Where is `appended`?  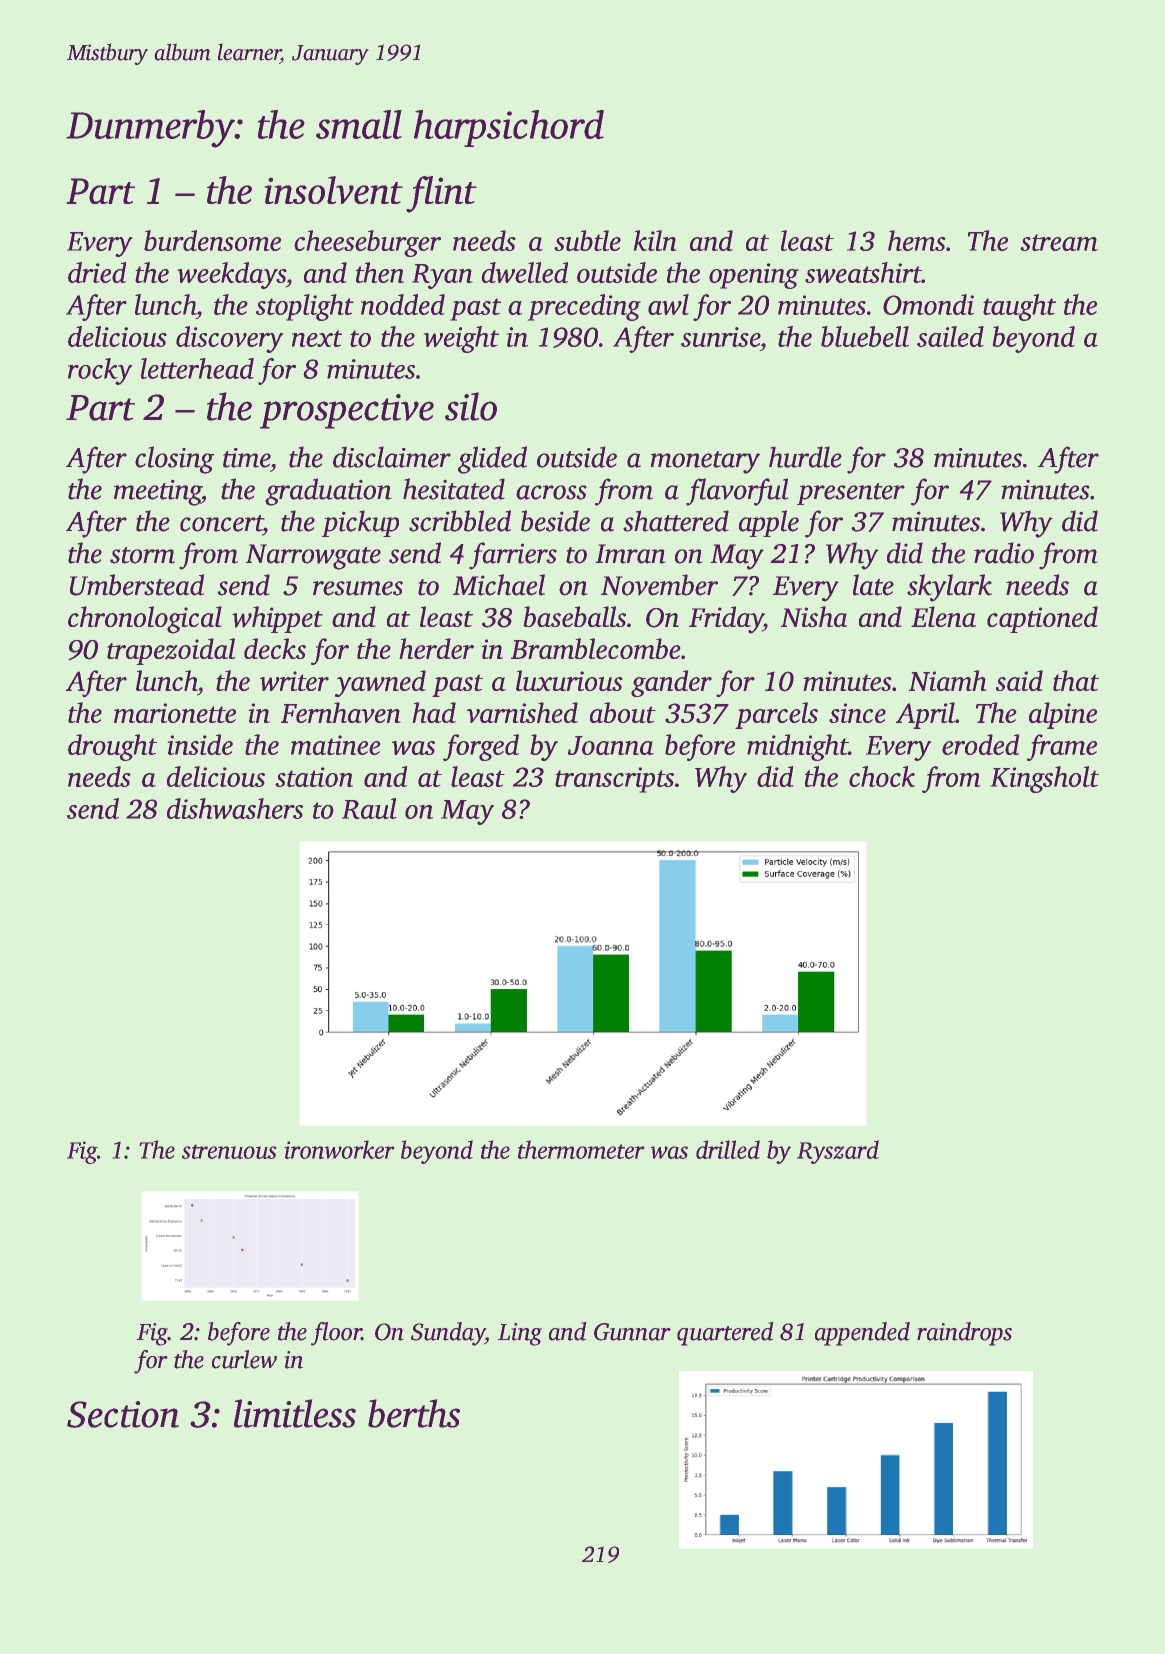
appended is located at coordinates (862, 1334).
